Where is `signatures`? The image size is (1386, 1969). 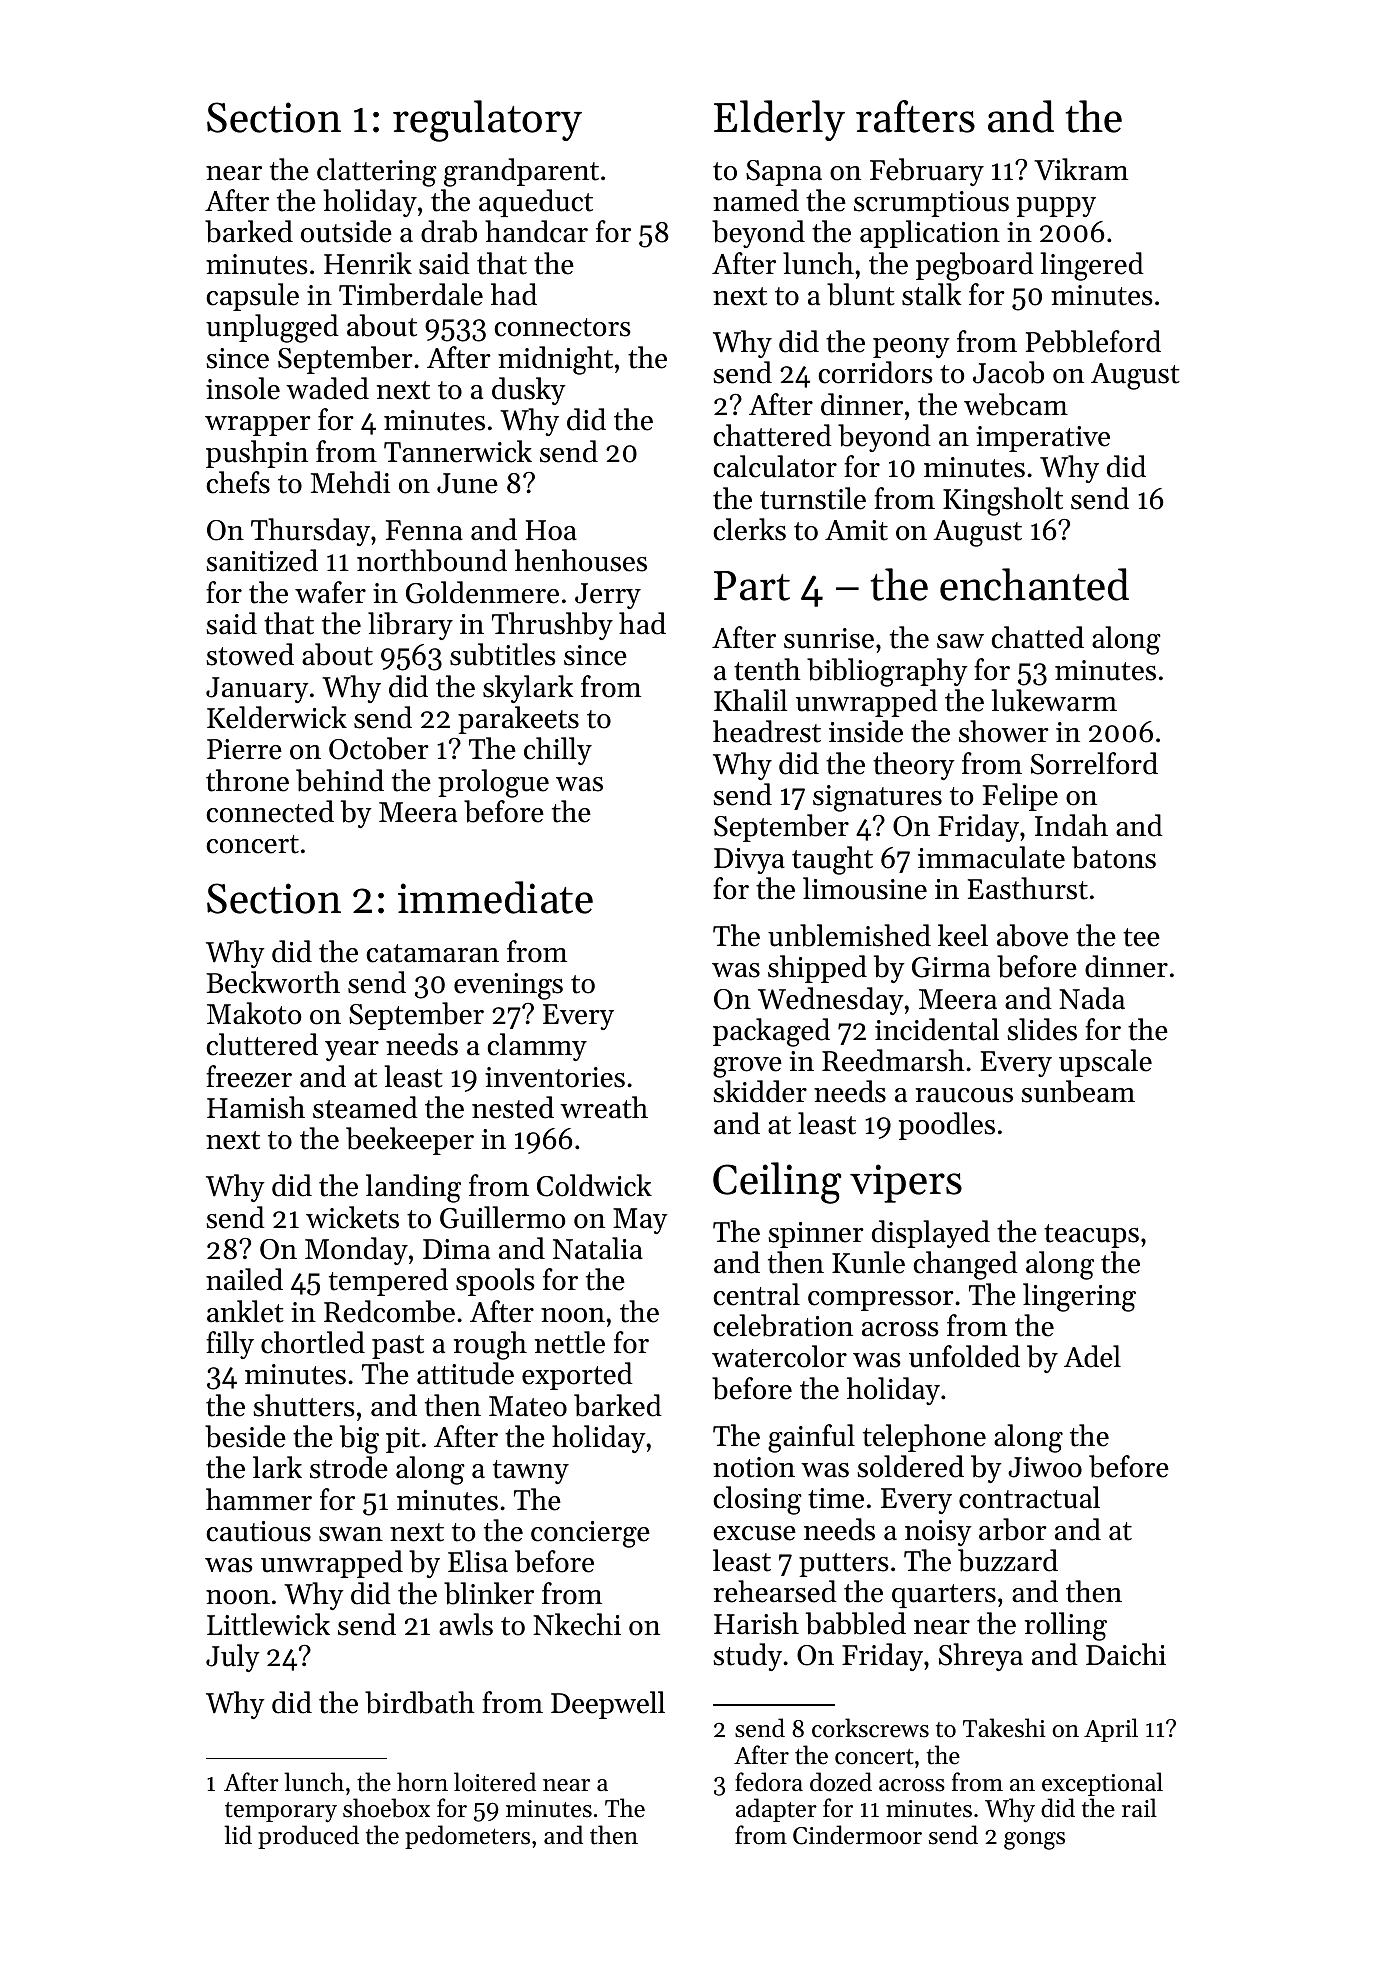
signatures is located at coordinates (877, 798).
